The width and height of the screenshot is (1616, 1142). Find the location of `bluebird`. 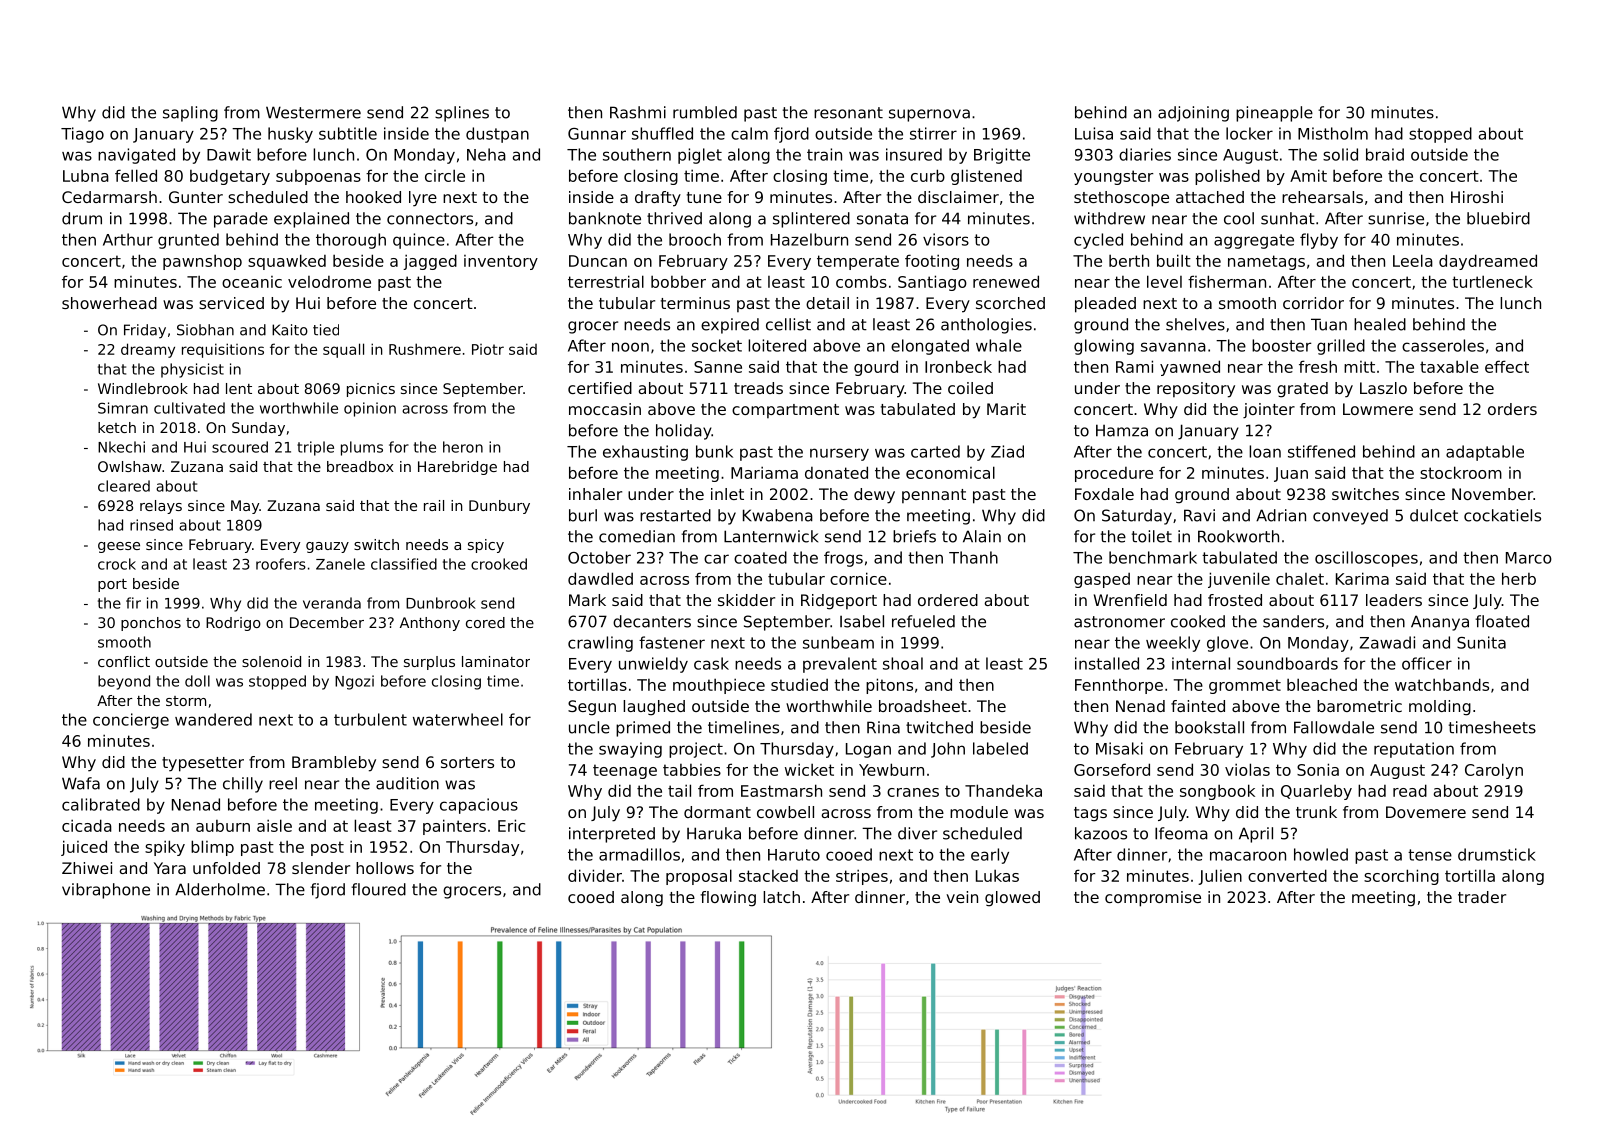

bluebird is located at coordinates (1498, 218).
